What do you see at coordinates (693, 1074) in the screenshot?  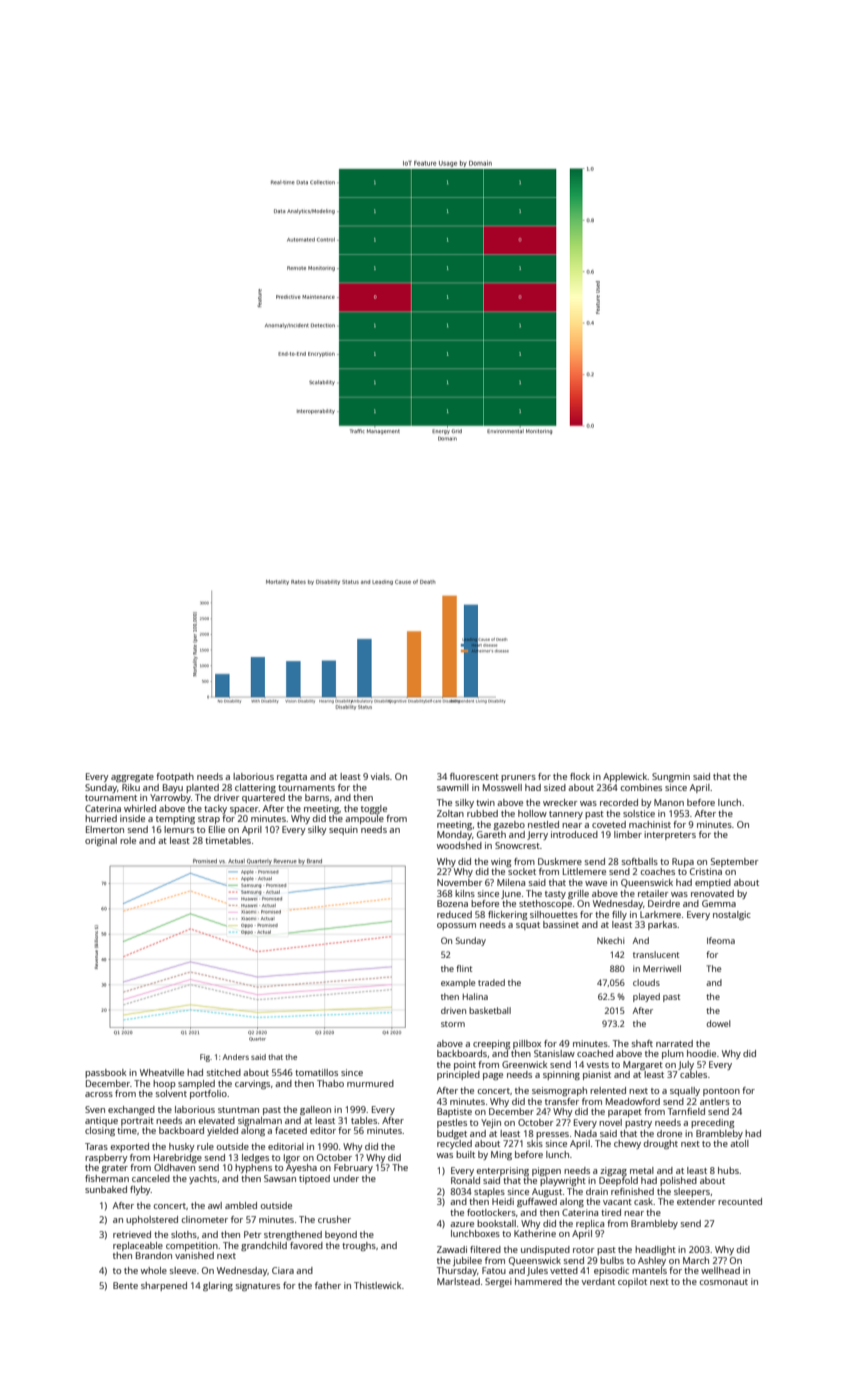 I see `cables` at bounding box center [693, 1074].
